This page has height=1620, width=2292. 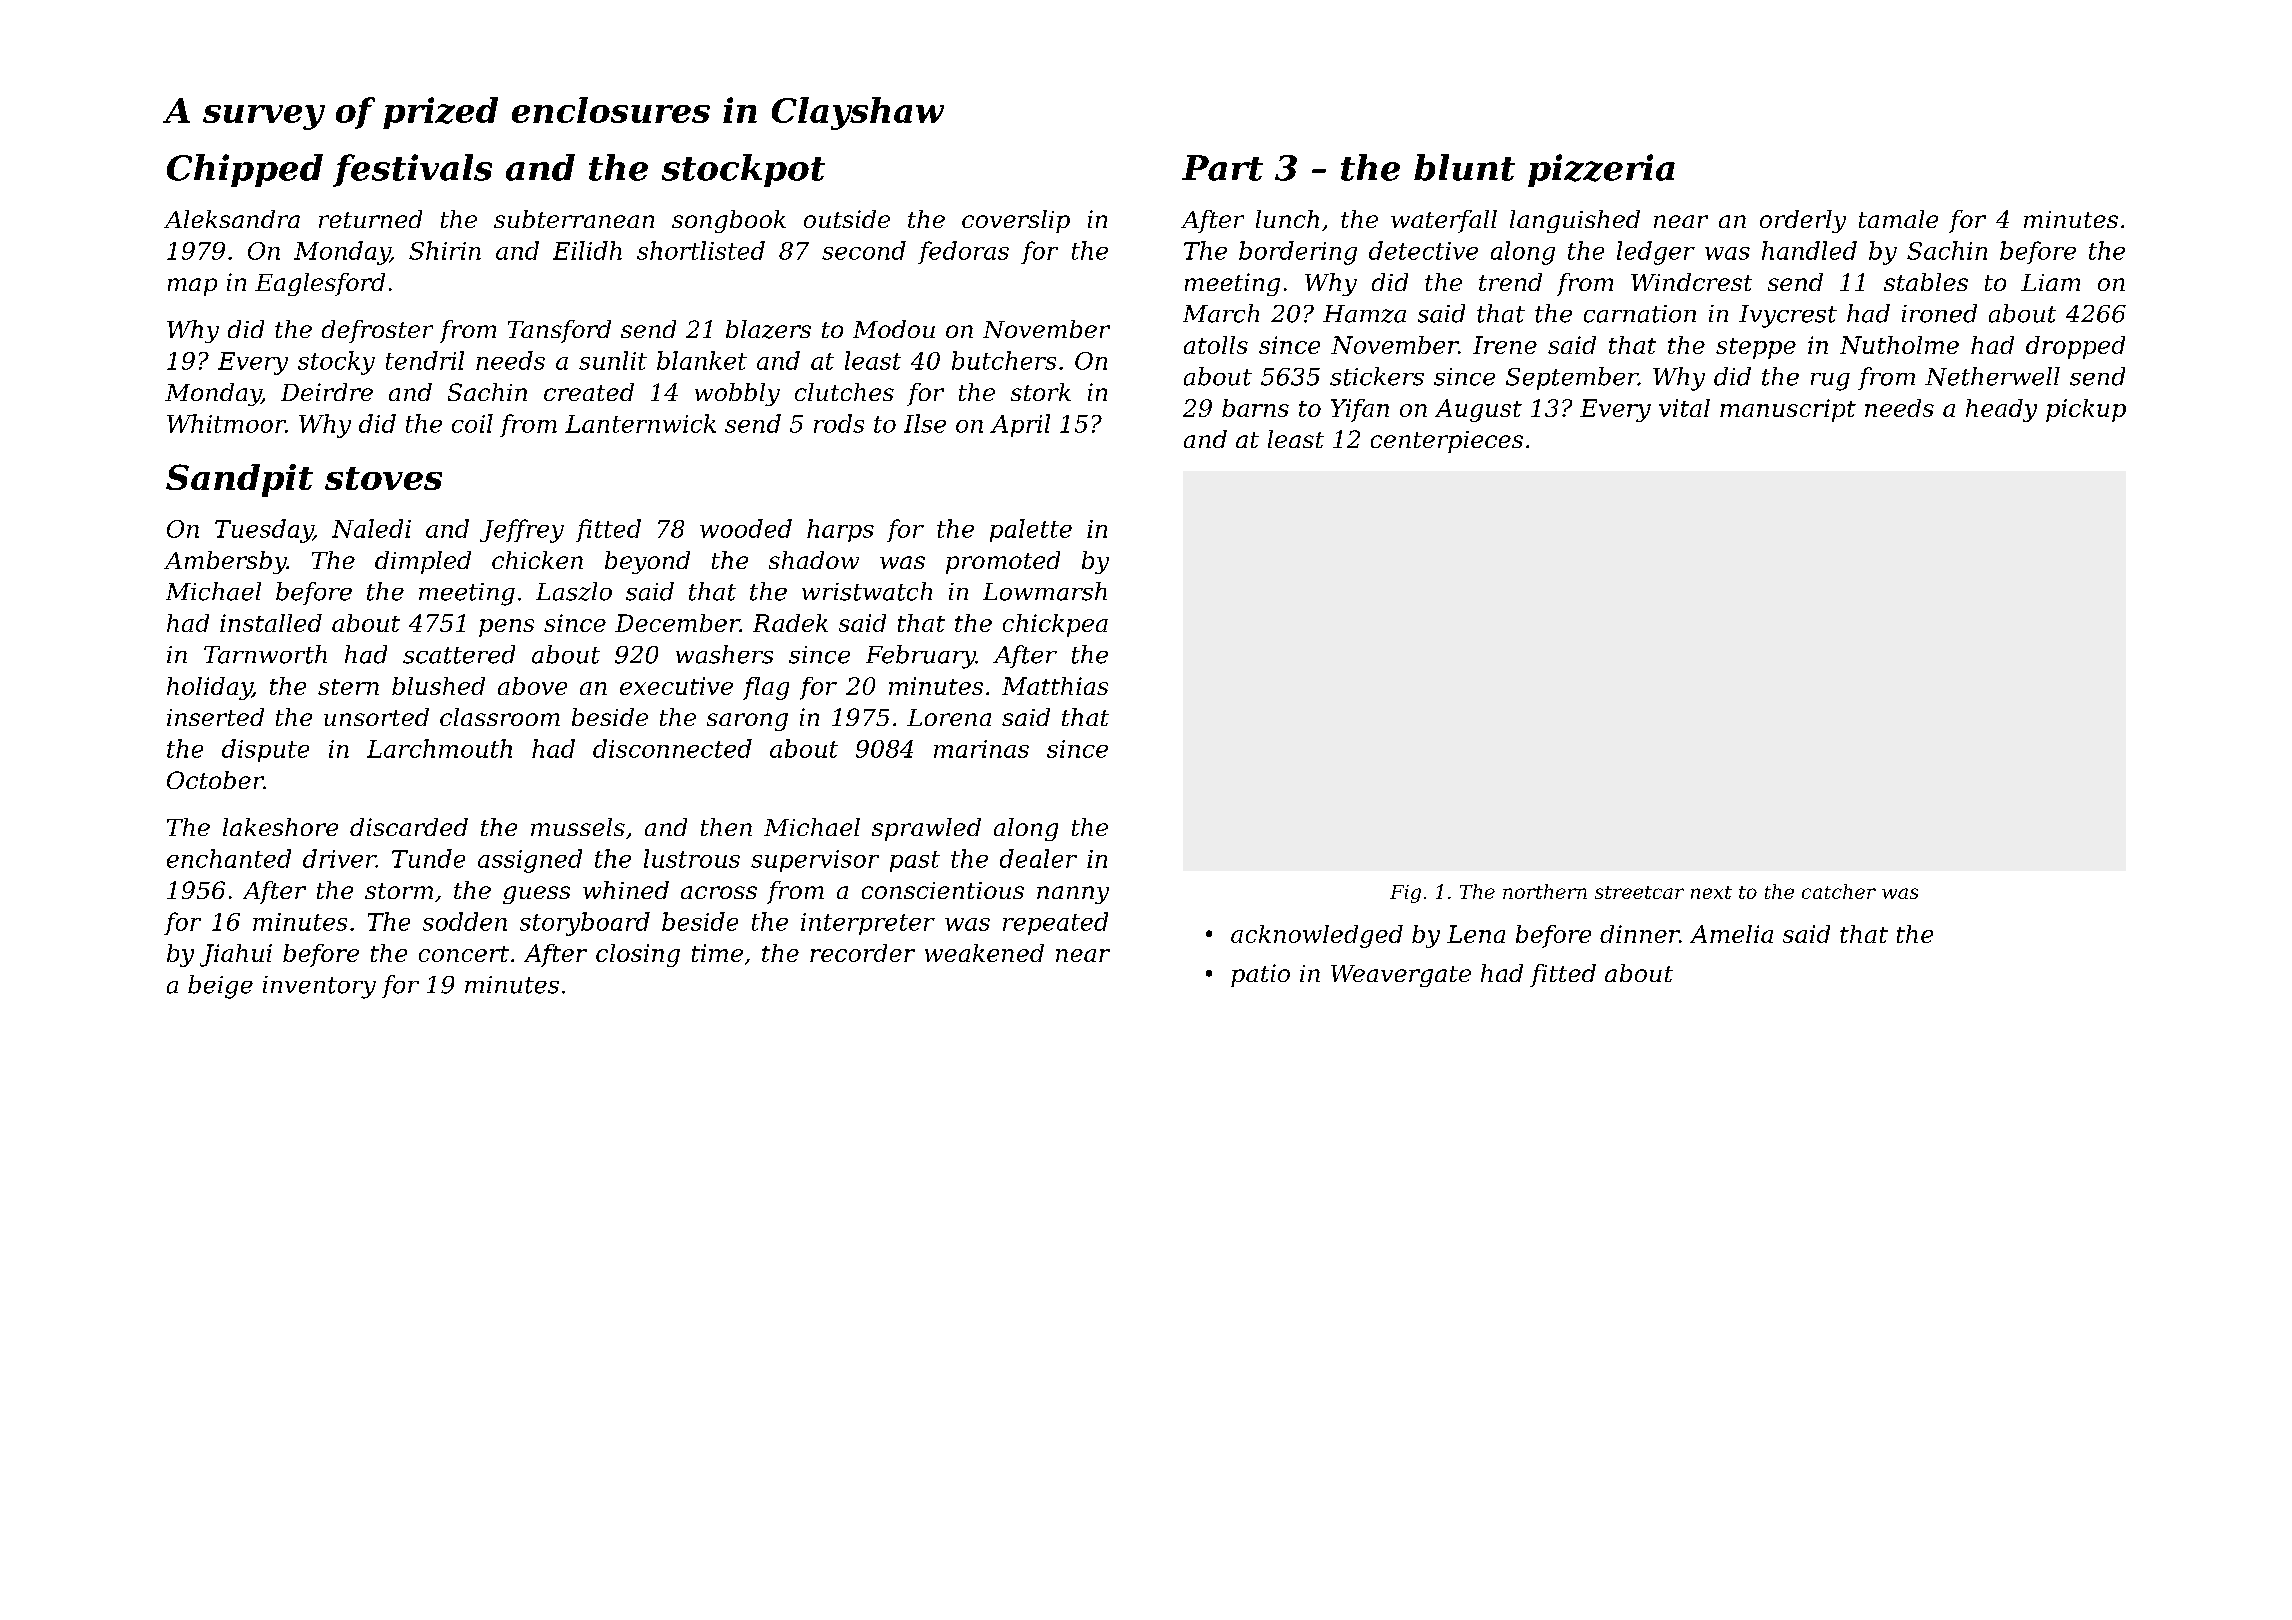 What do you see at coordinates (1222, 168) in the page?
I see `Part` at bounding box center [1222, 168].
